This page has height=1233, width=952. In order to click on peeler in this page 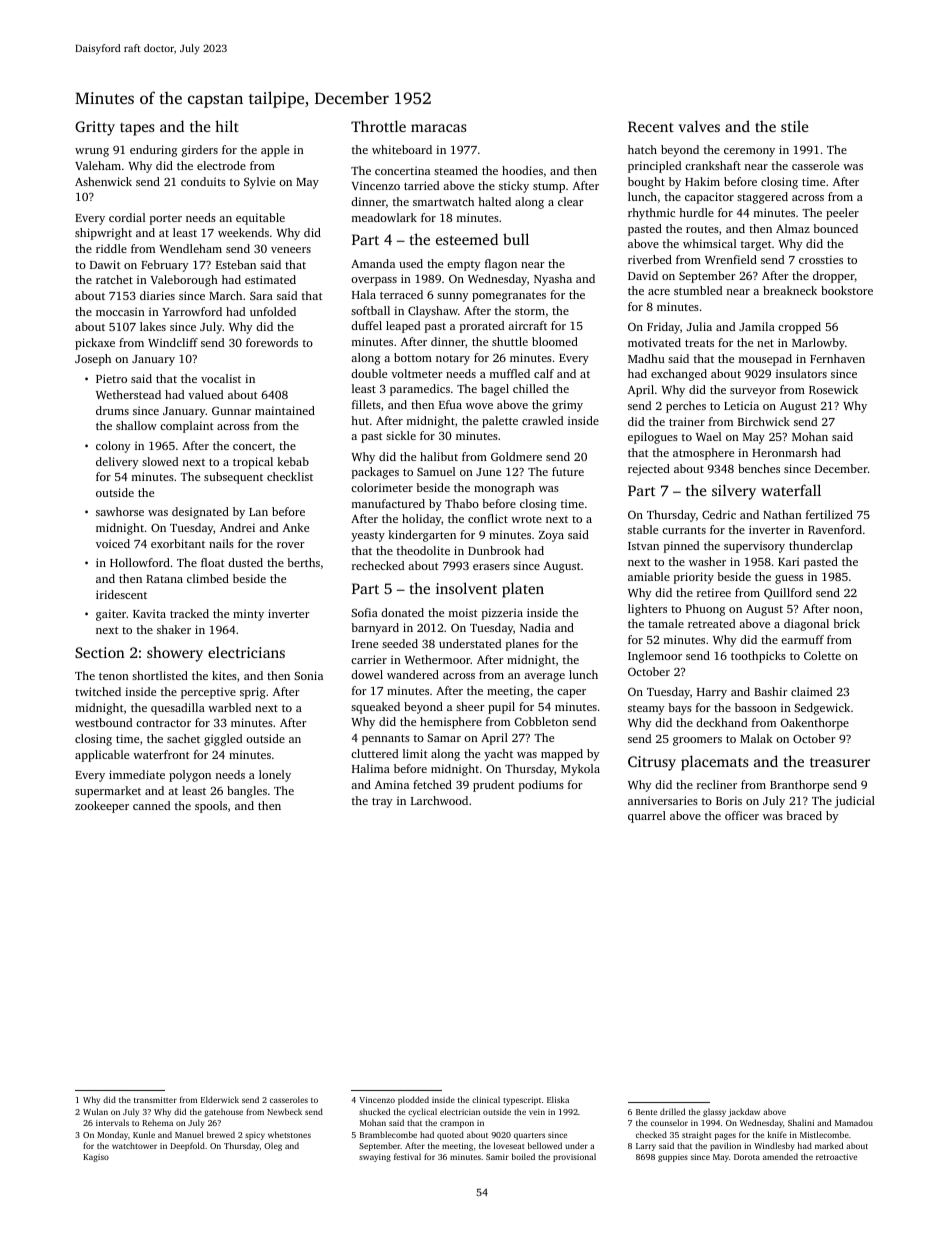, I will do `click(842, 214)`.
